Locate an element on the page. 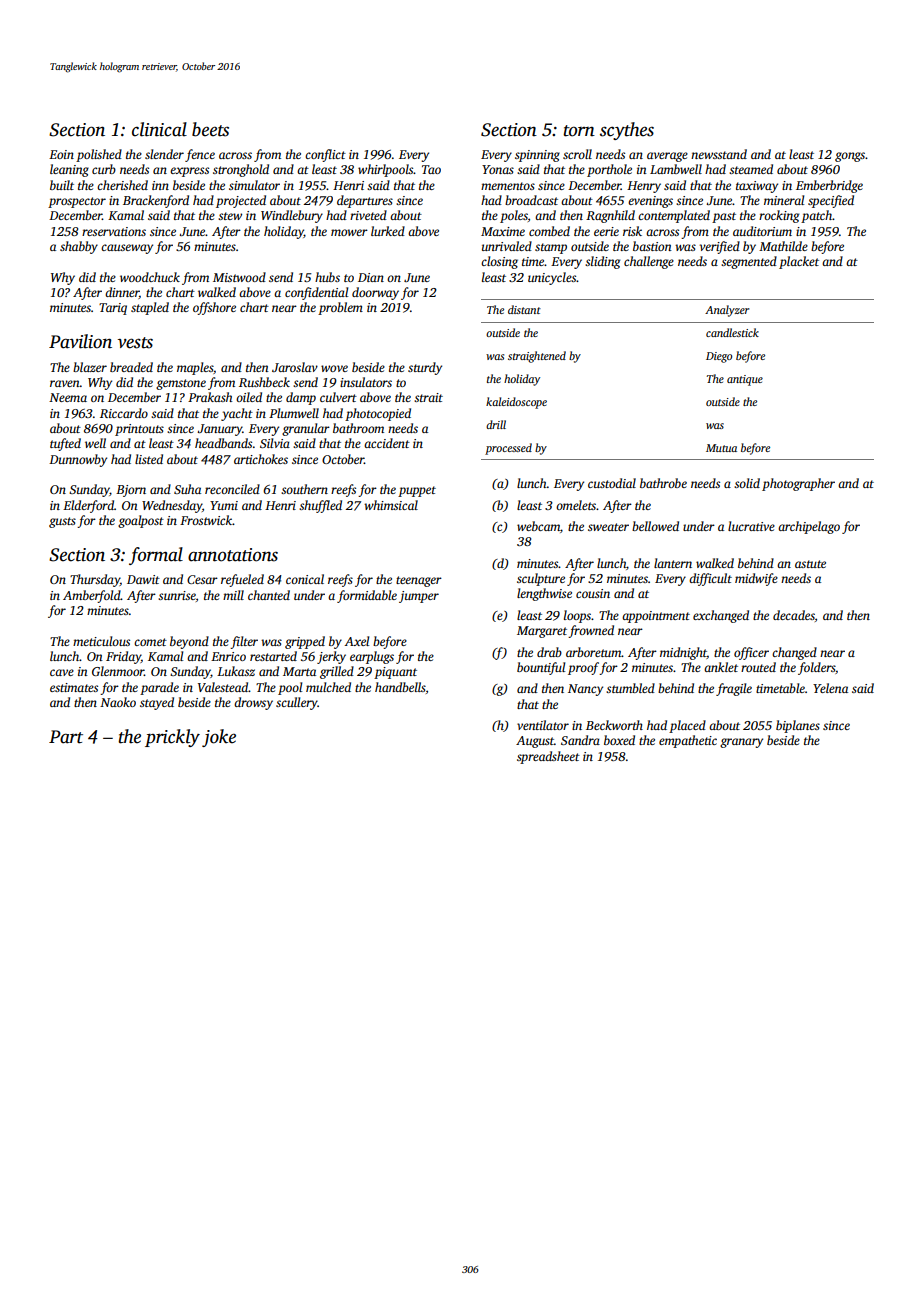 The height and width of the document is (1314, 924). Mathilde is located at coordinates (783, 246).
